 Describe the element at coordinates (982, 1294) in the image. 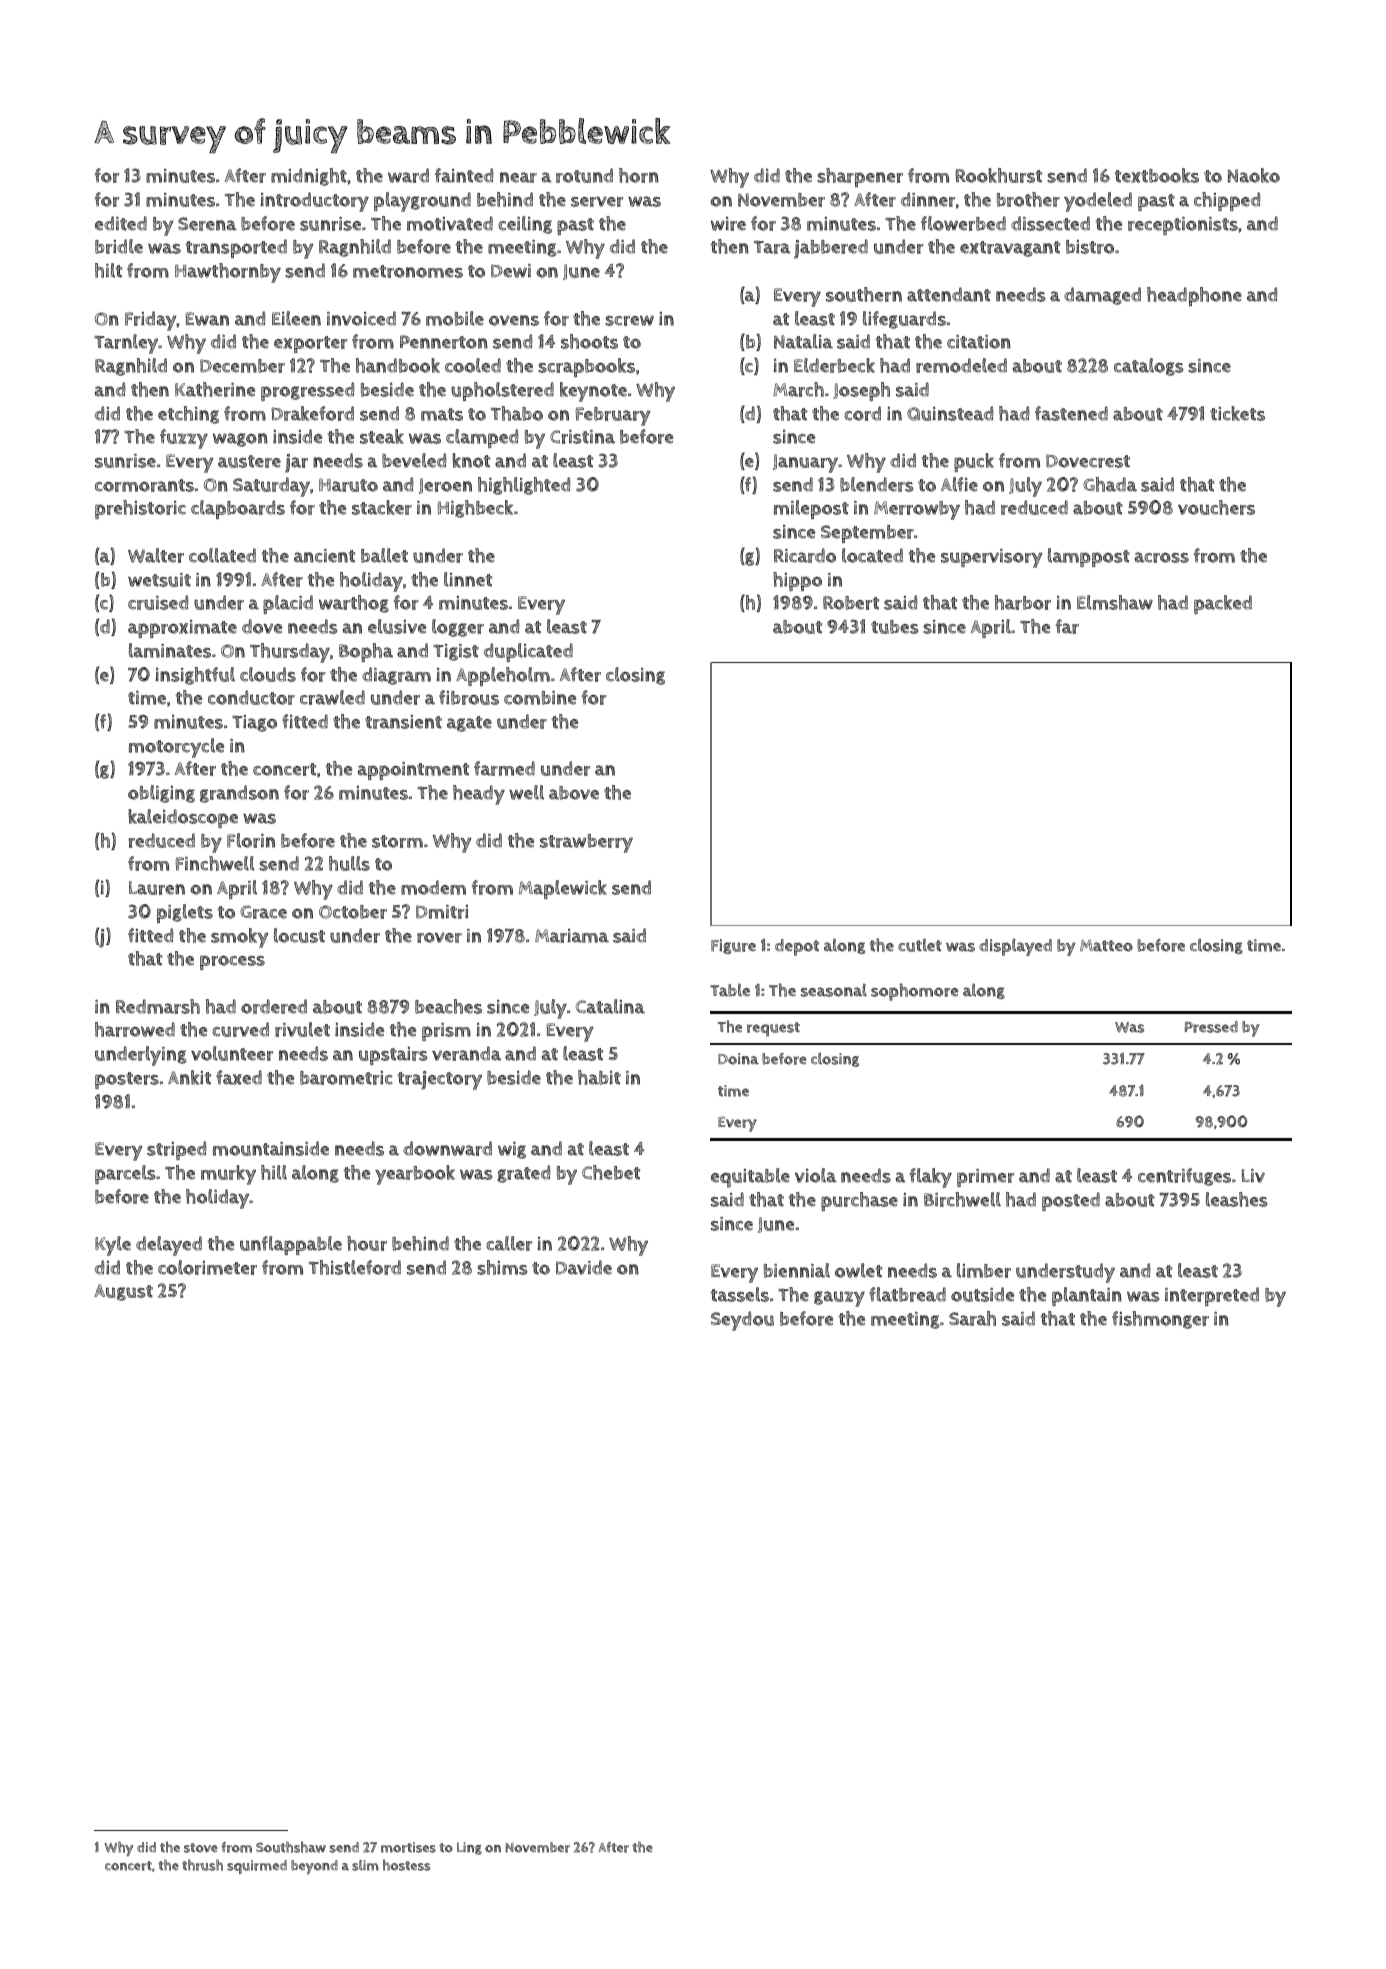

I see `outside` at that location.
